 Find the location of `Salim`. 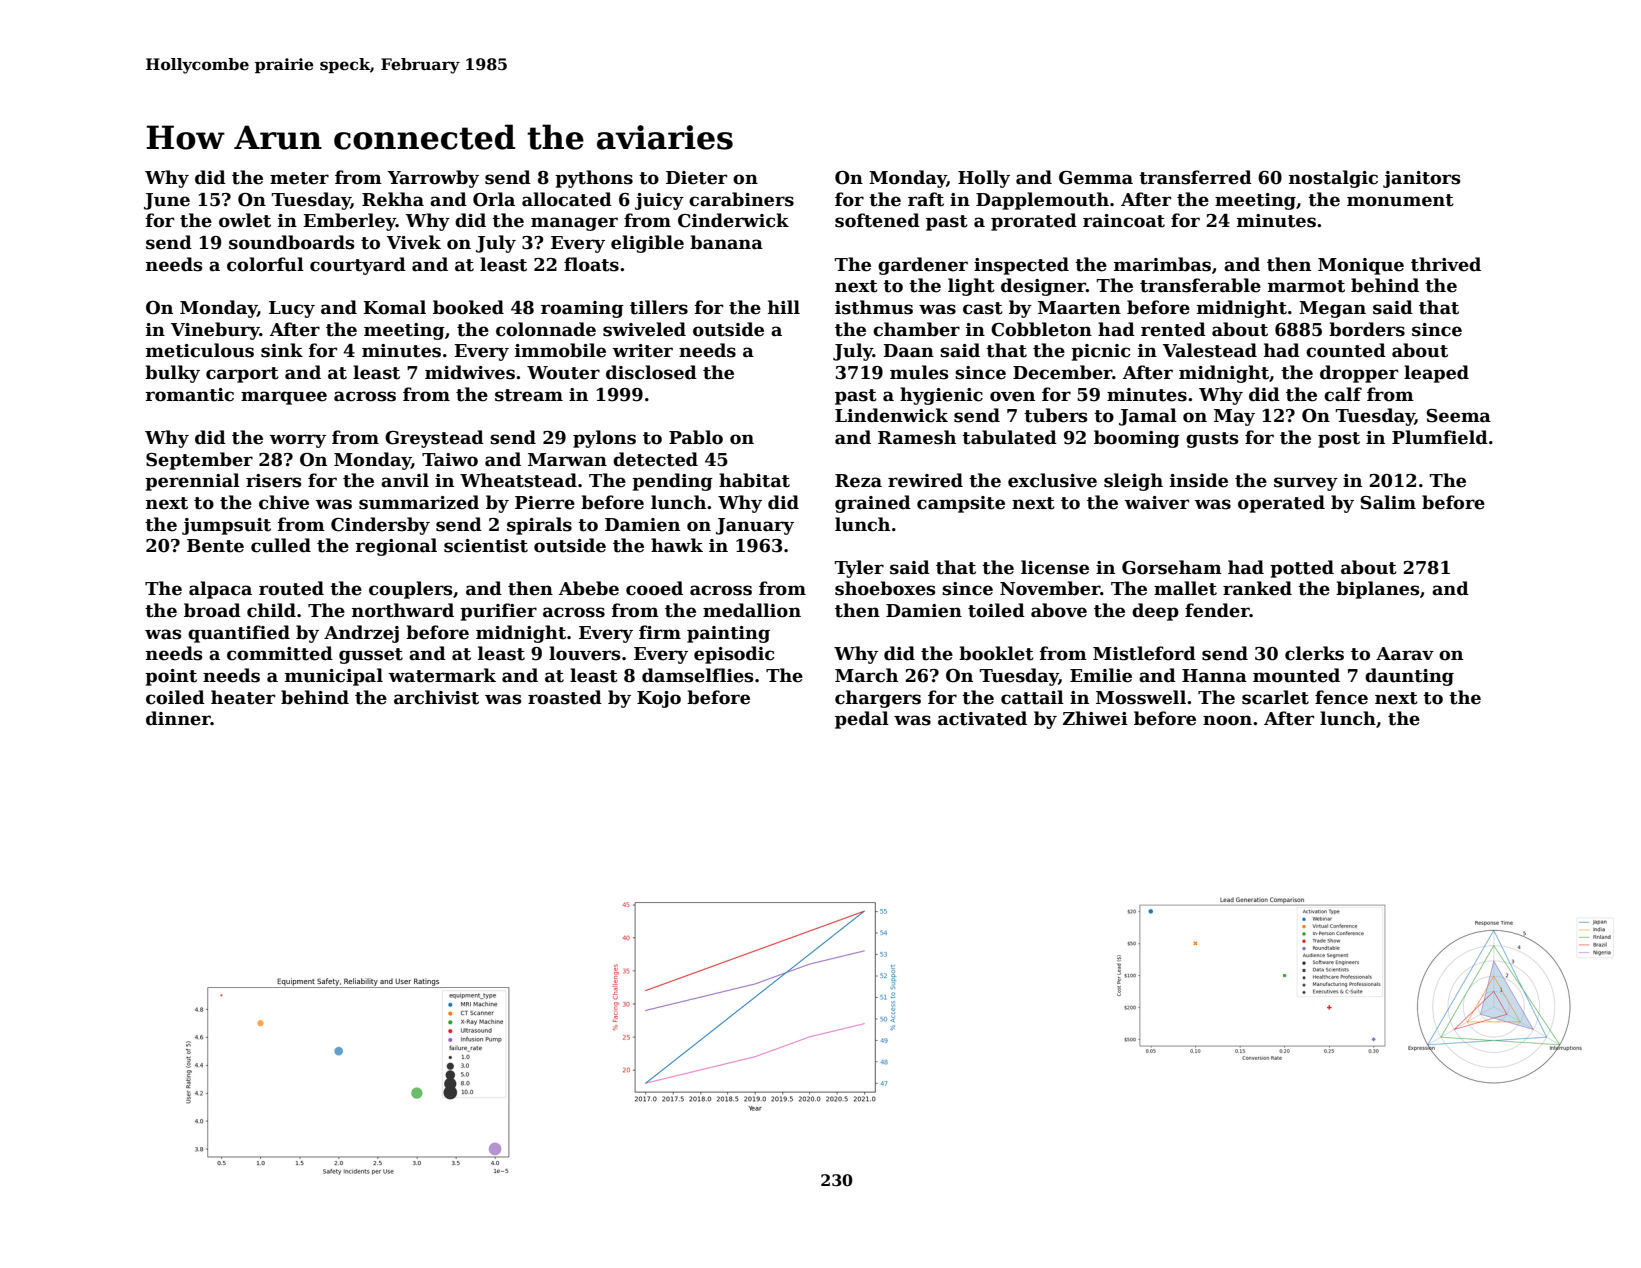

Salim is located at coordinates (1388, 502).
